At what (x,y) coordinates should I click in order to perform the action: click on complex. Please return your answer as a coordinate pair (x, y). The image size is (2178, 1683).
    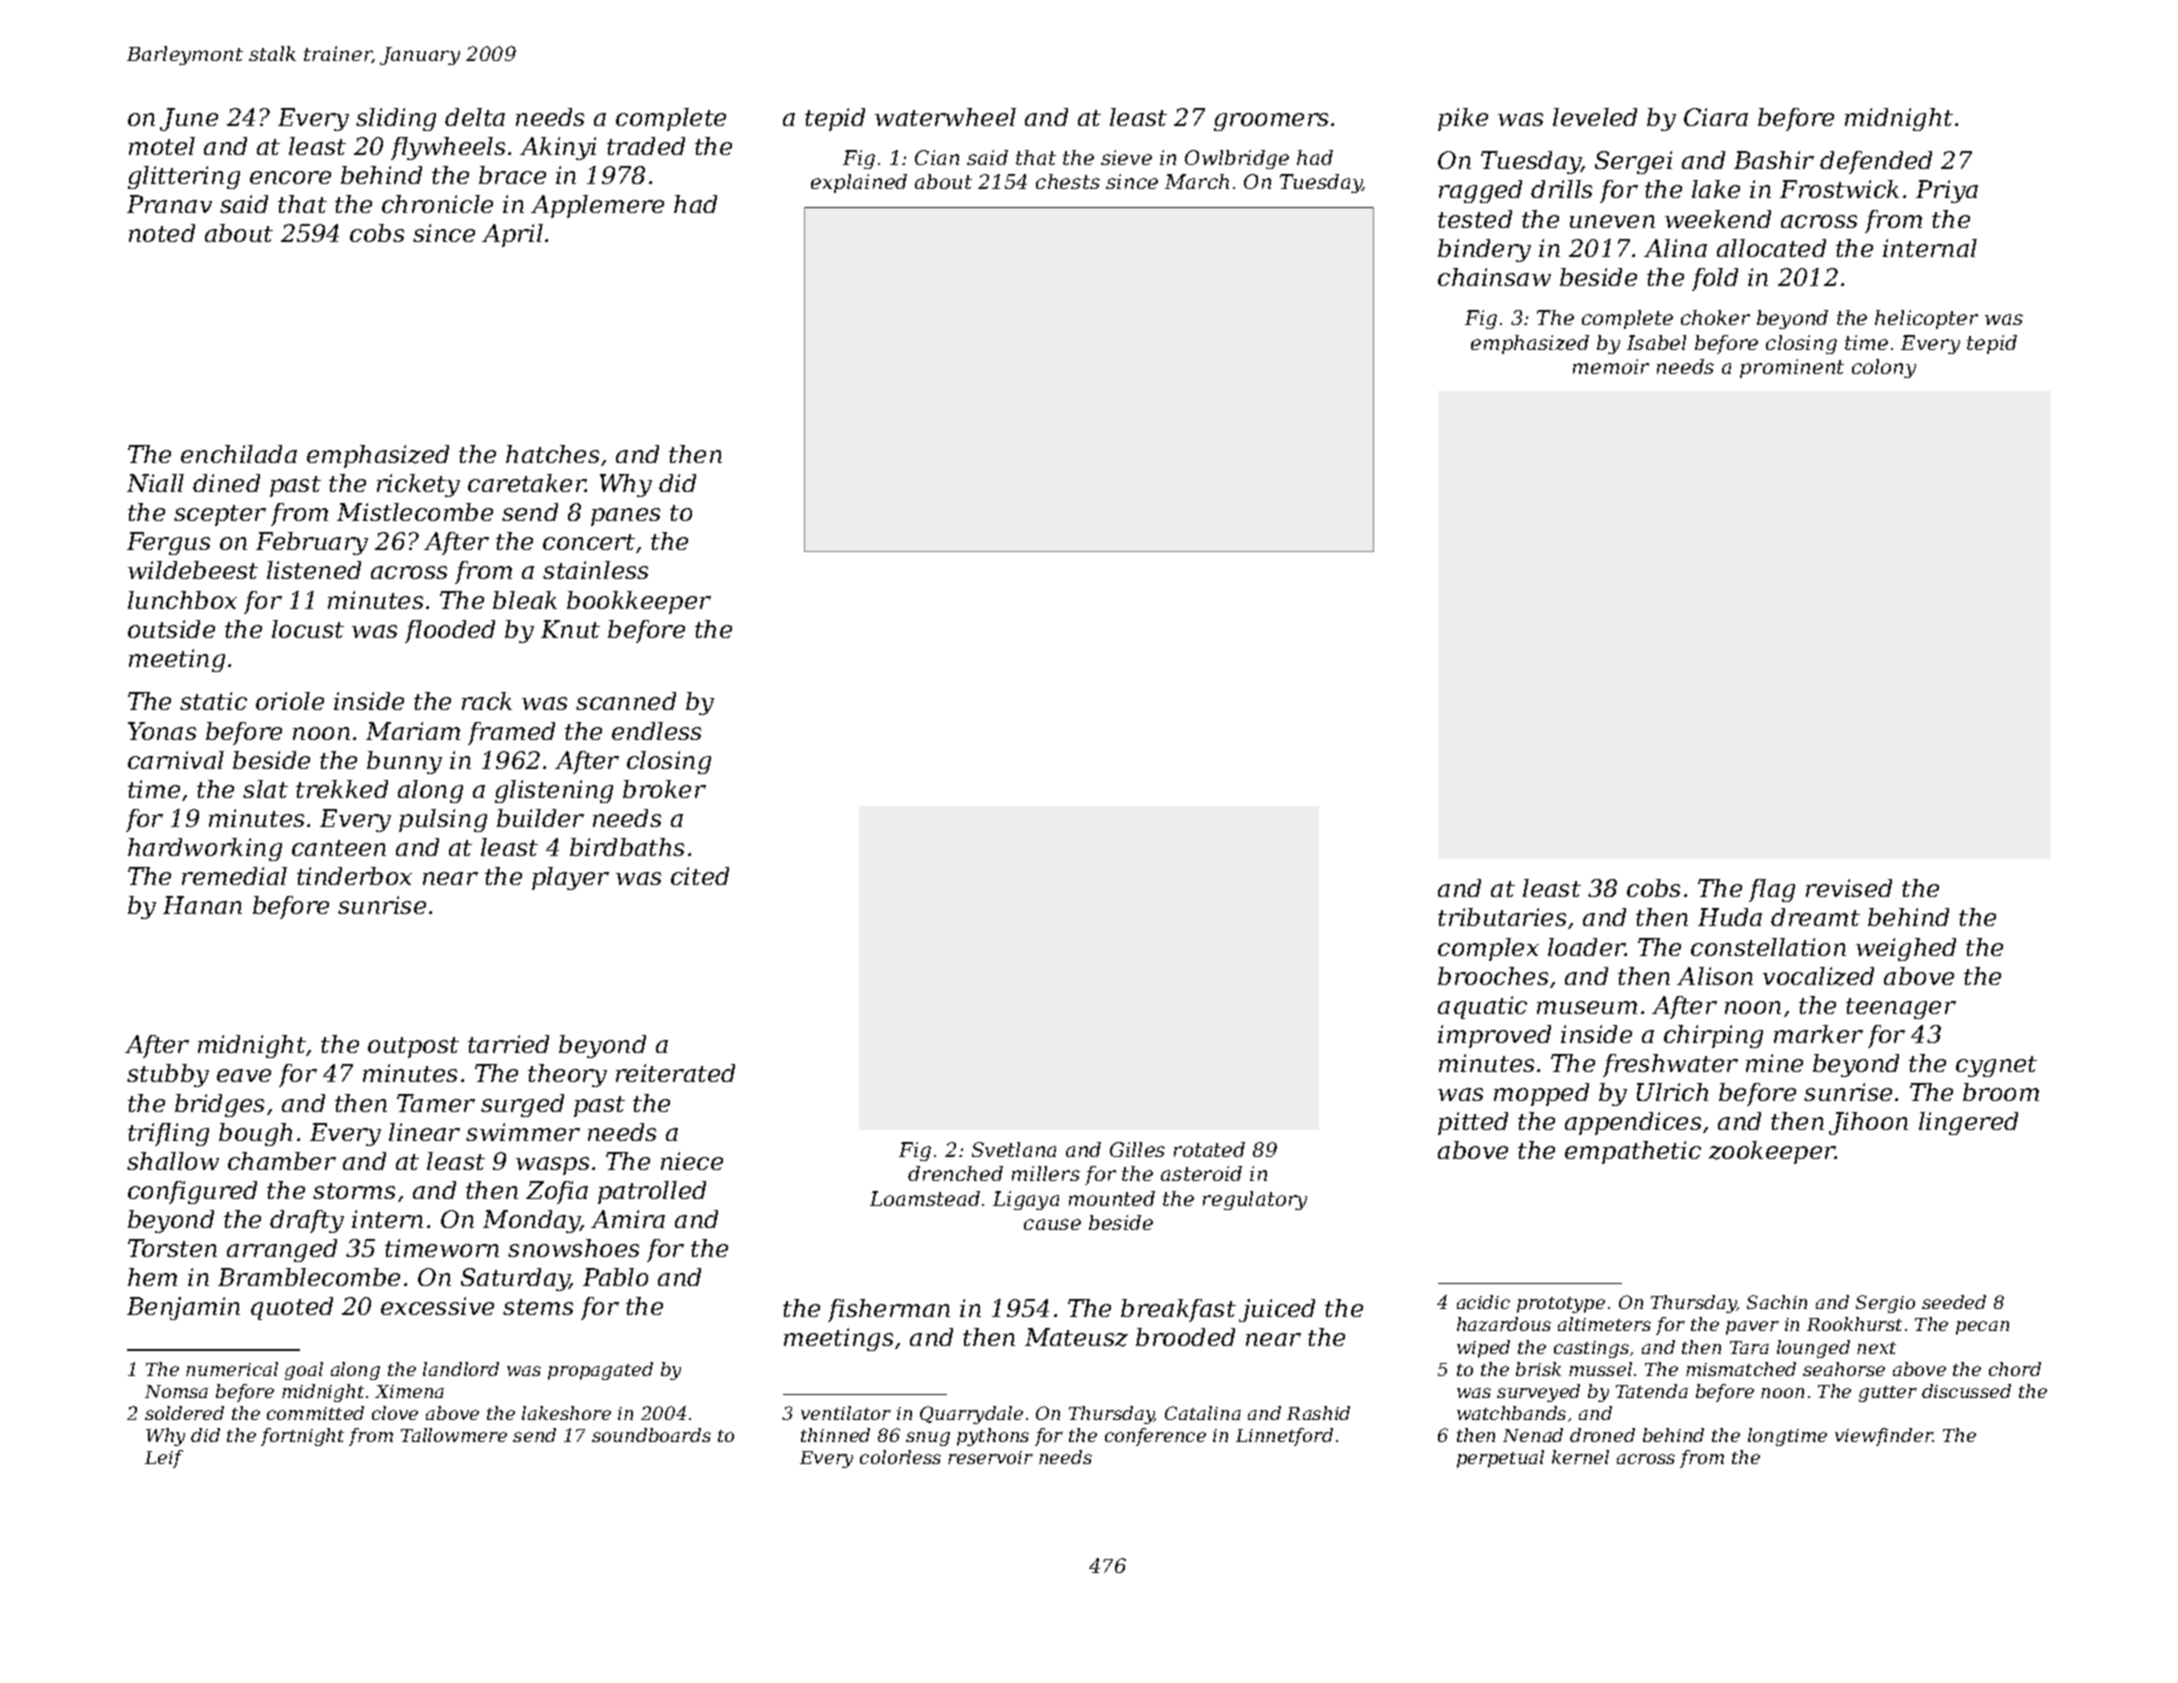
    Looking at the image, I should click on (1488, 949).
